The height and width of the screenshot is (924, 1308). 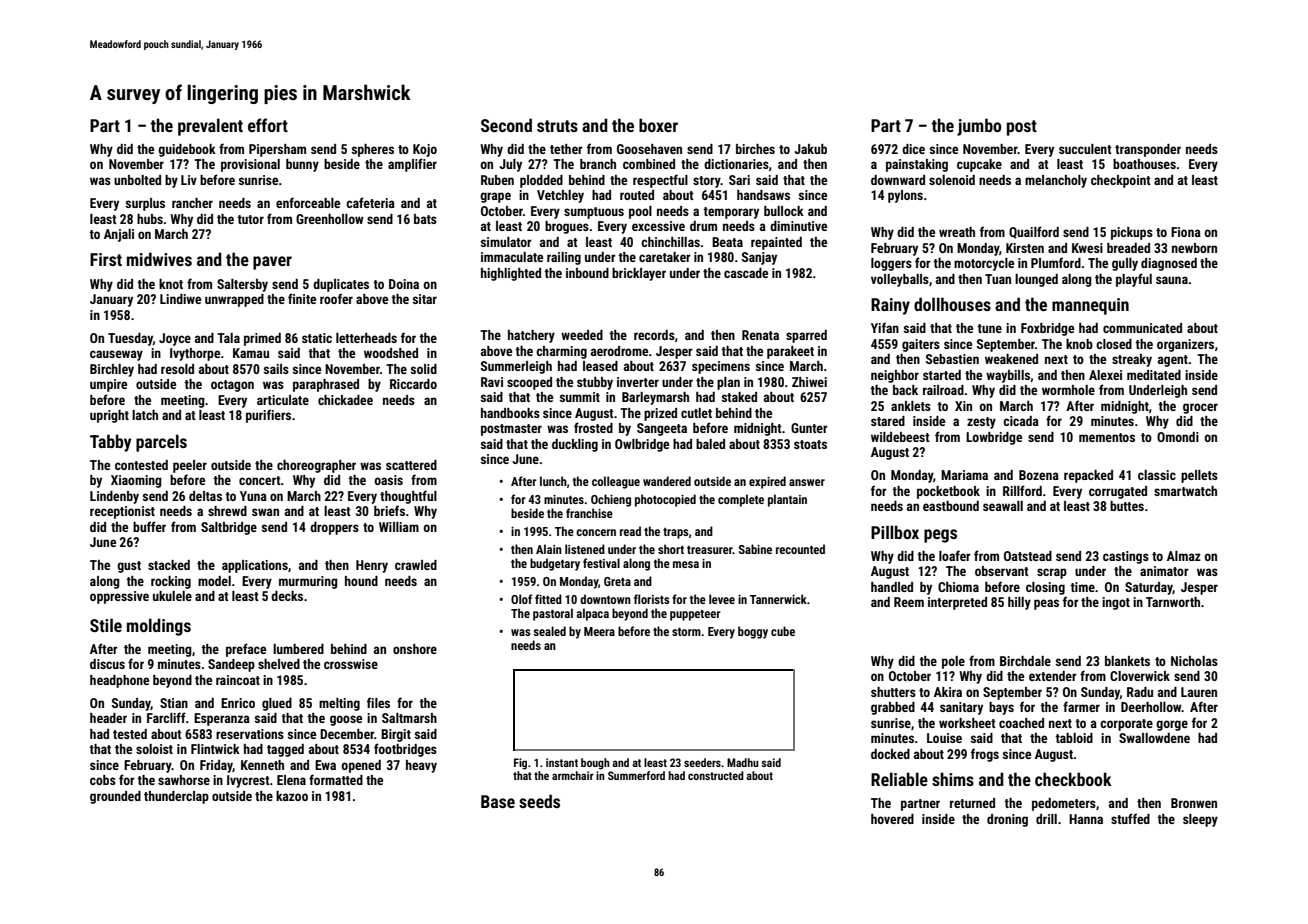 I want to click on stuffed, so click(x=1130, y=818).
